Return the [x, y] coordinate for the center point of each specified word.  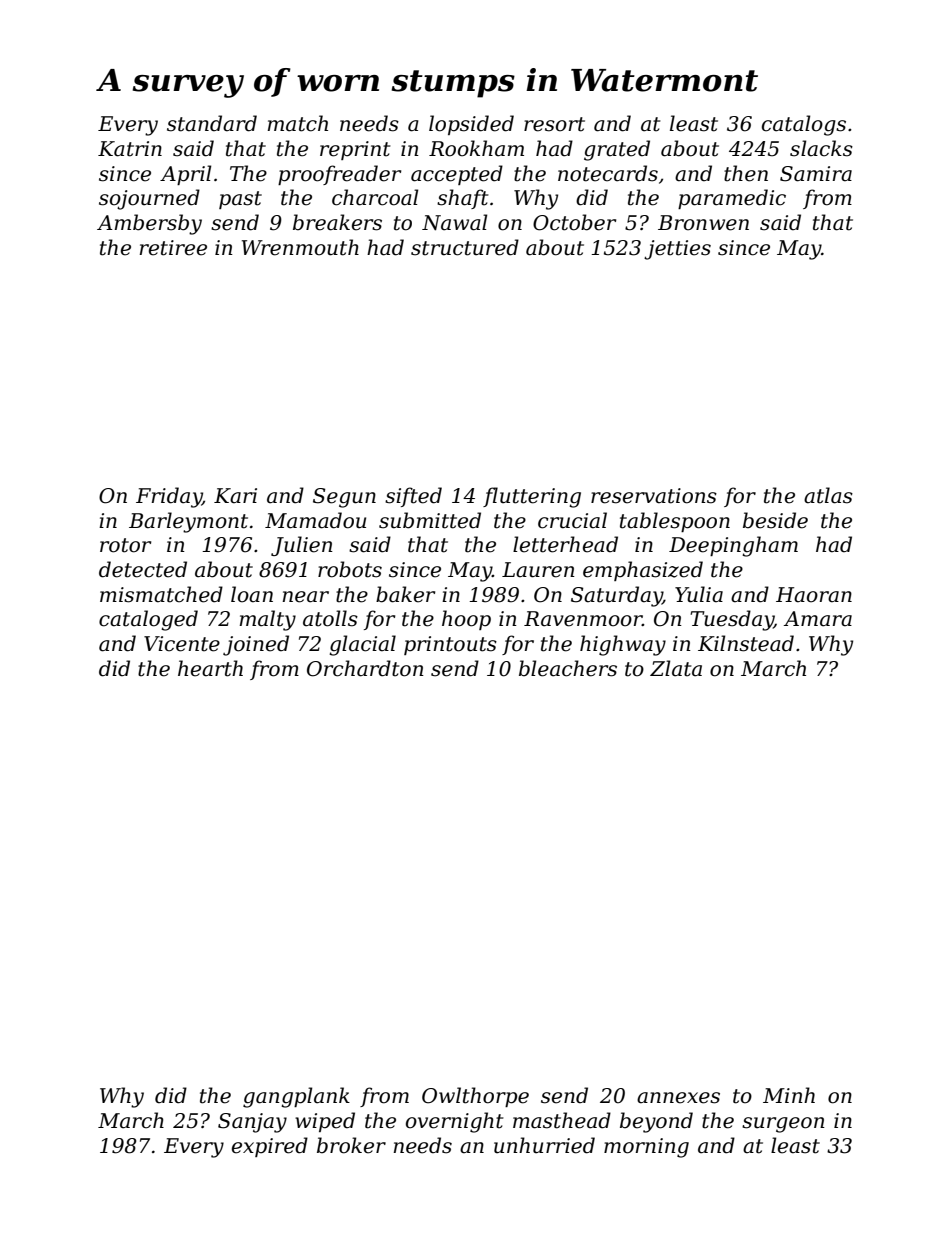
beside [775, 520]
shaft [463, 199]
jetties [677, 250]
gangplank [296, 1097]
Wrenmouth [300, 247]
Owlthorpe [475, 1097]
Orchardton [365, 668]
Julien [302, 546]
